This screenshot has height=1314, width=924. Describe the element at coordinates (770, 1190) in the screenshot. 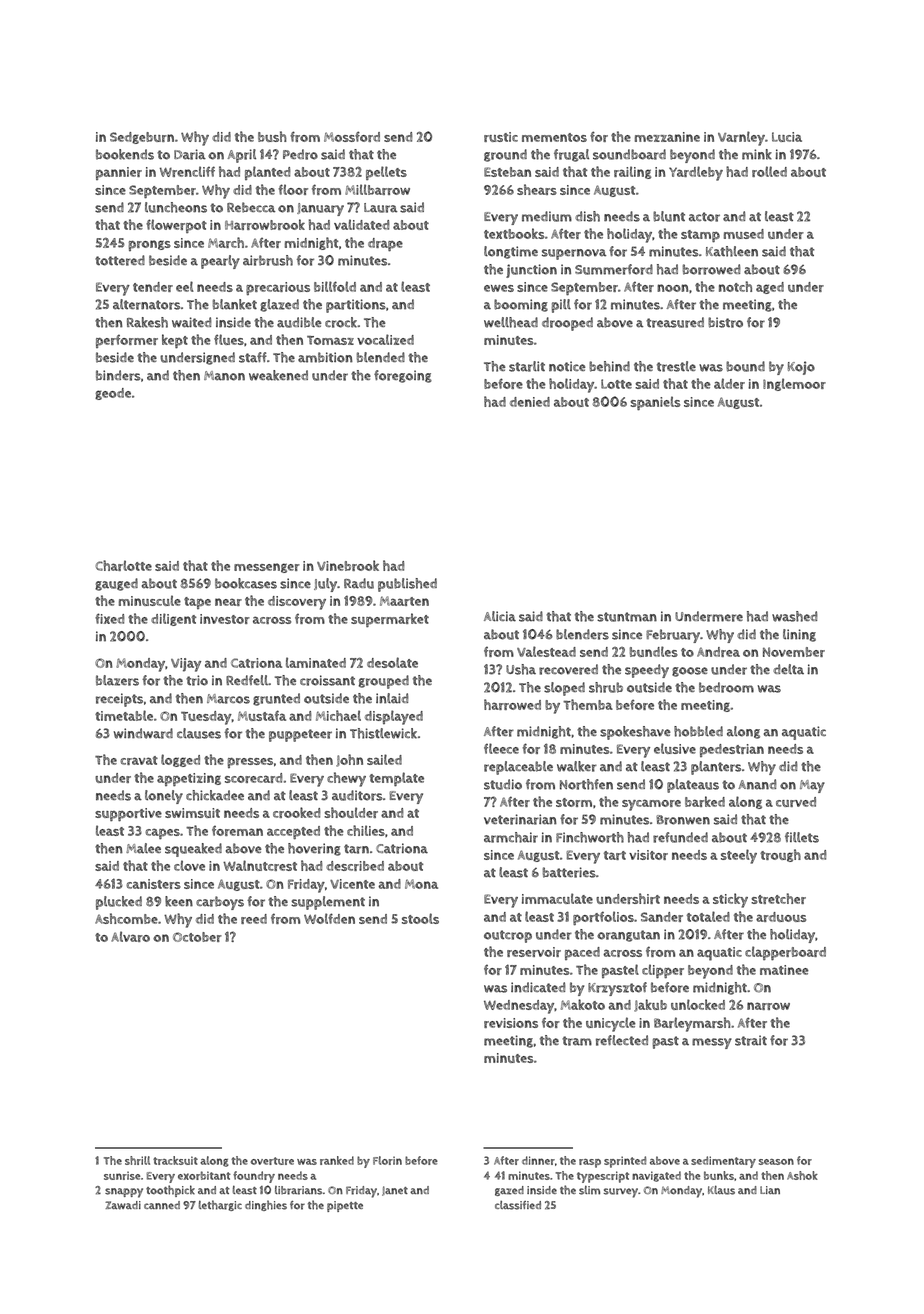

I see `Lian` at that location.
